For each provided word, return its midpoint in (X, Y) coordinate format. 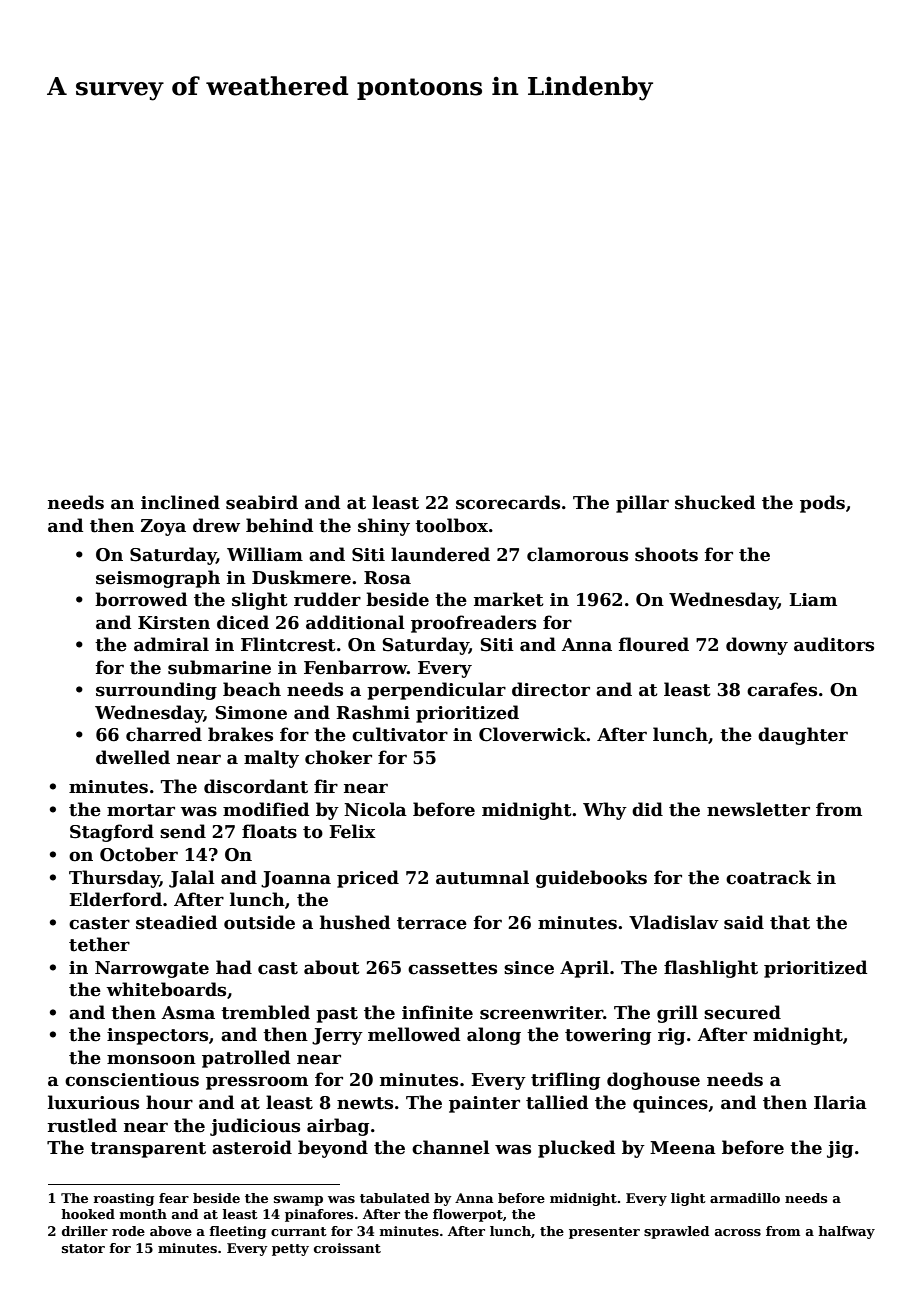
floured (654, 644)
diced (243, 622)
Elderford (115, 899)
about (332, 967)
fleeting (237, 1232)
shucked (715, 502)
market (509, 599)
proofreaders (473, 624)
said (744, 922)
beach (252, 689)
